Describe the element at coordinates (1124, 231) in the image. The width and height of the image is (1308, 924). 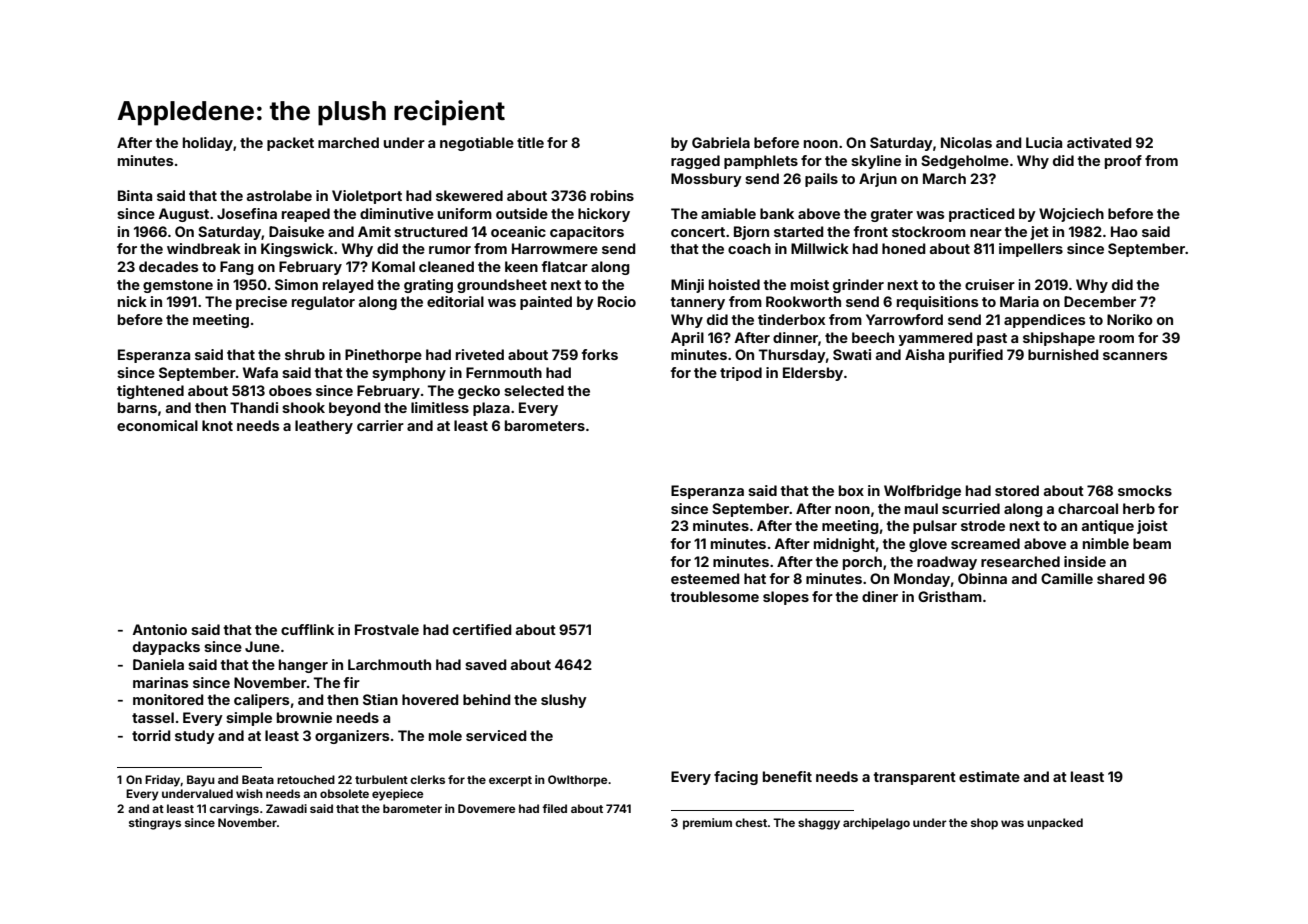
I see `Hao` at that location.
